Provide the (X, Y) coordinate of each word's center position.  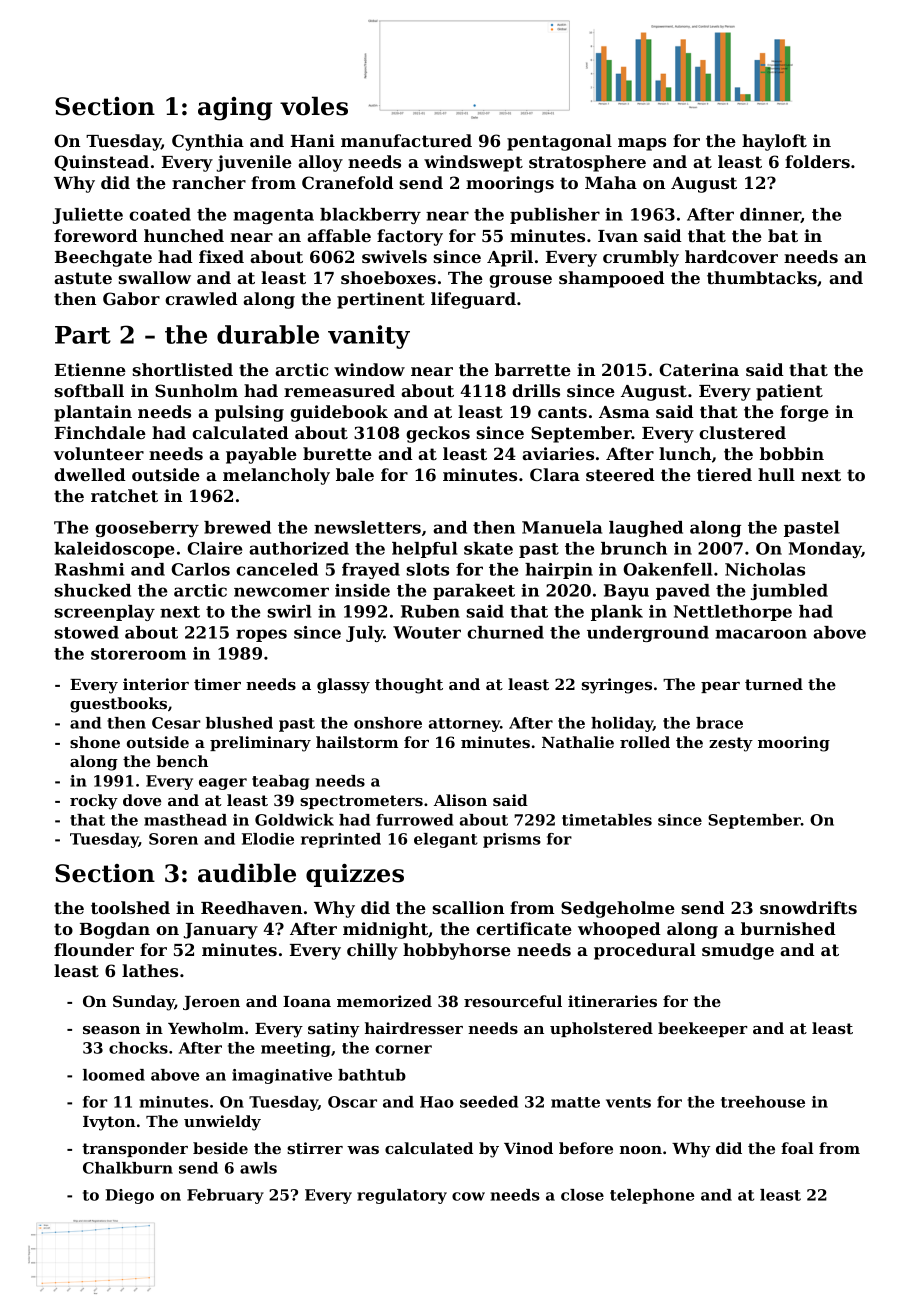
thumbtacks (762, 277)
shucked (92, 590)
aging (235, 109)
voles (314, 106)
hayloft (774, 142)
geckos (438, 434)
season (111, 1030)
